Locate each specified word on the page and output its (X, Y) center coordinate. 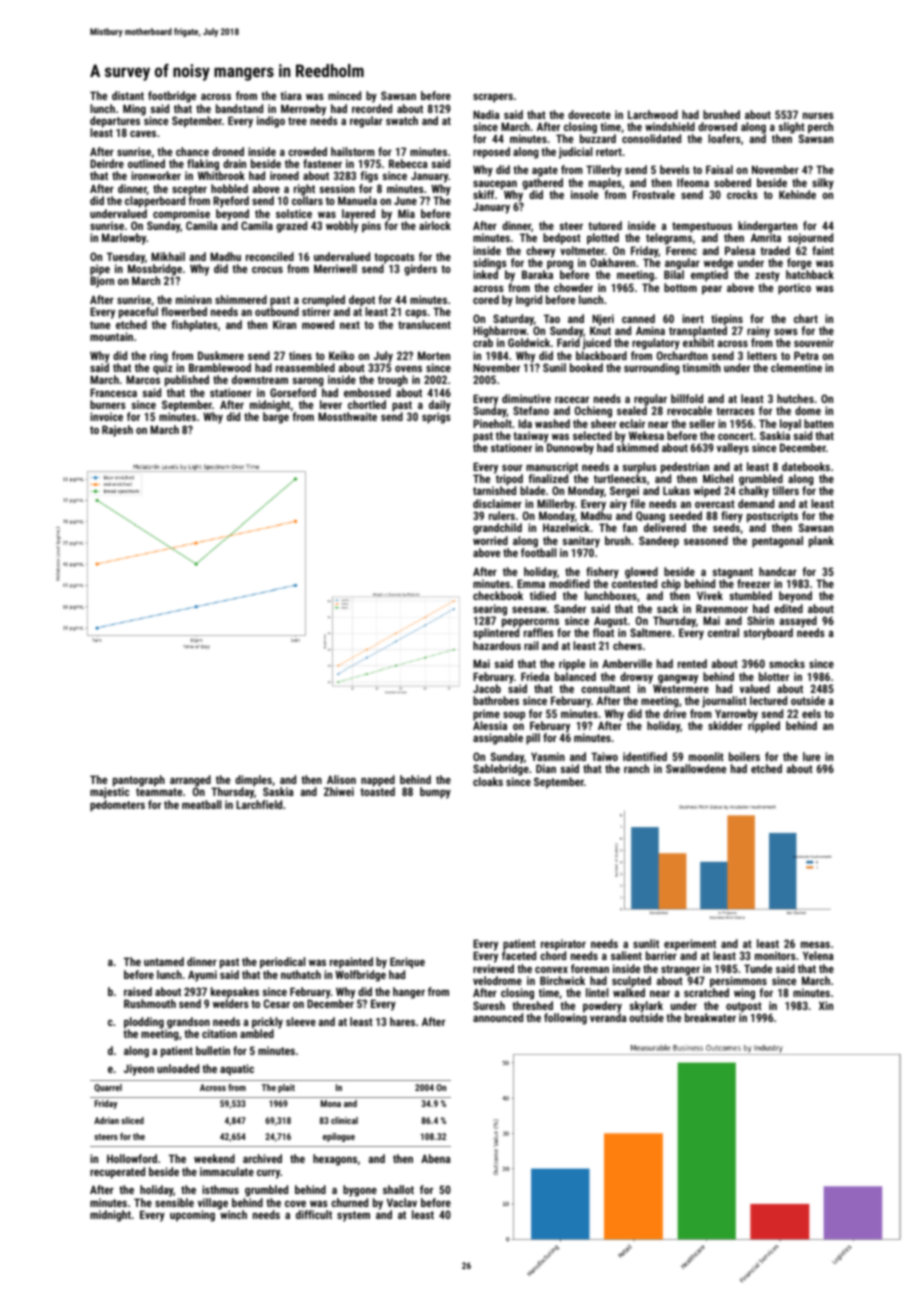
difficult (314, 1214)
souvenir (814, 342)
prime (486, 715)
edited (788, 608)
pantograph (139, 781)
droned (228, 151)
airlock (435, 225)
